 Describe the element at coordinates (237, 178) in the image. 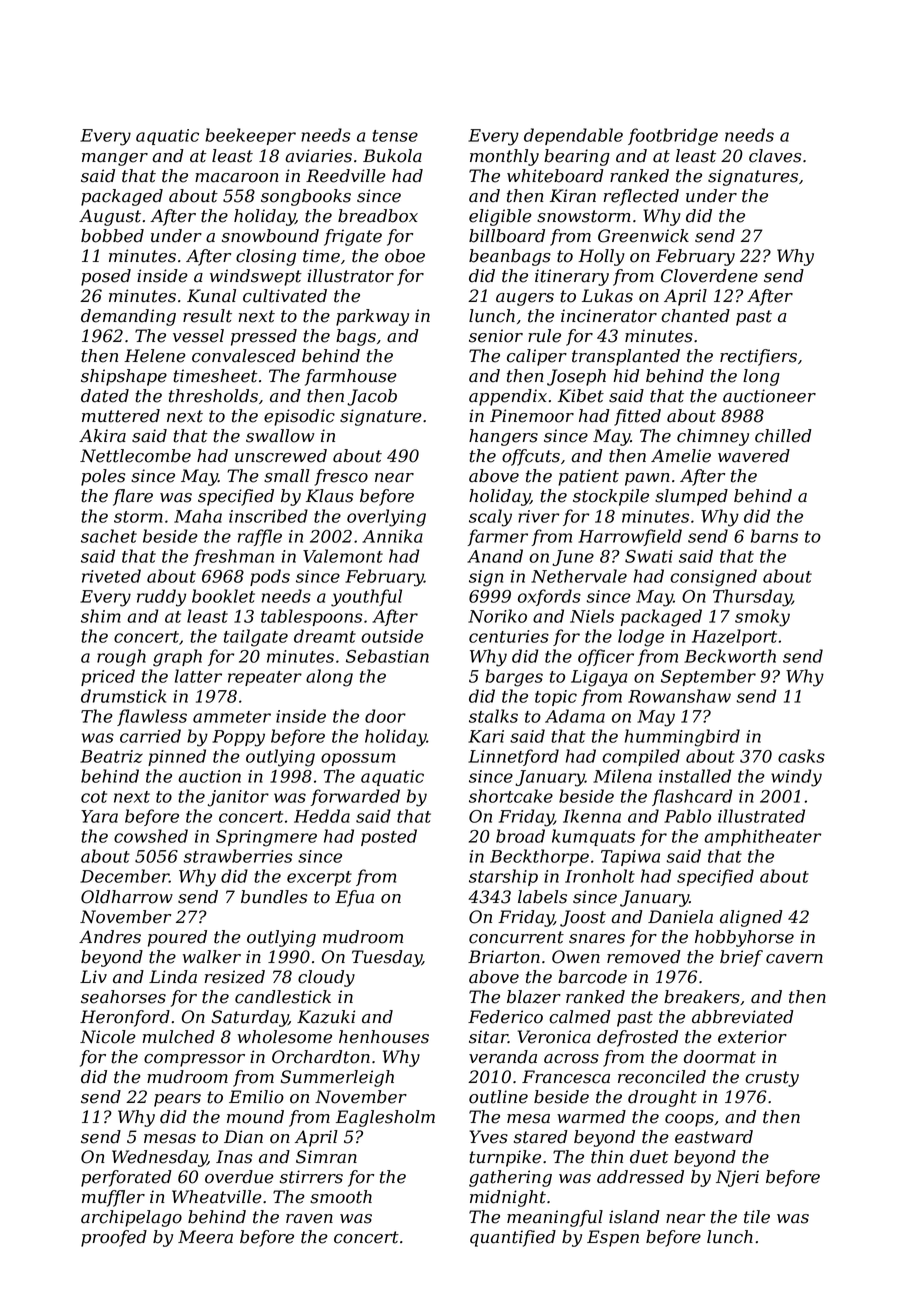

I see `macaroon` at that location.
